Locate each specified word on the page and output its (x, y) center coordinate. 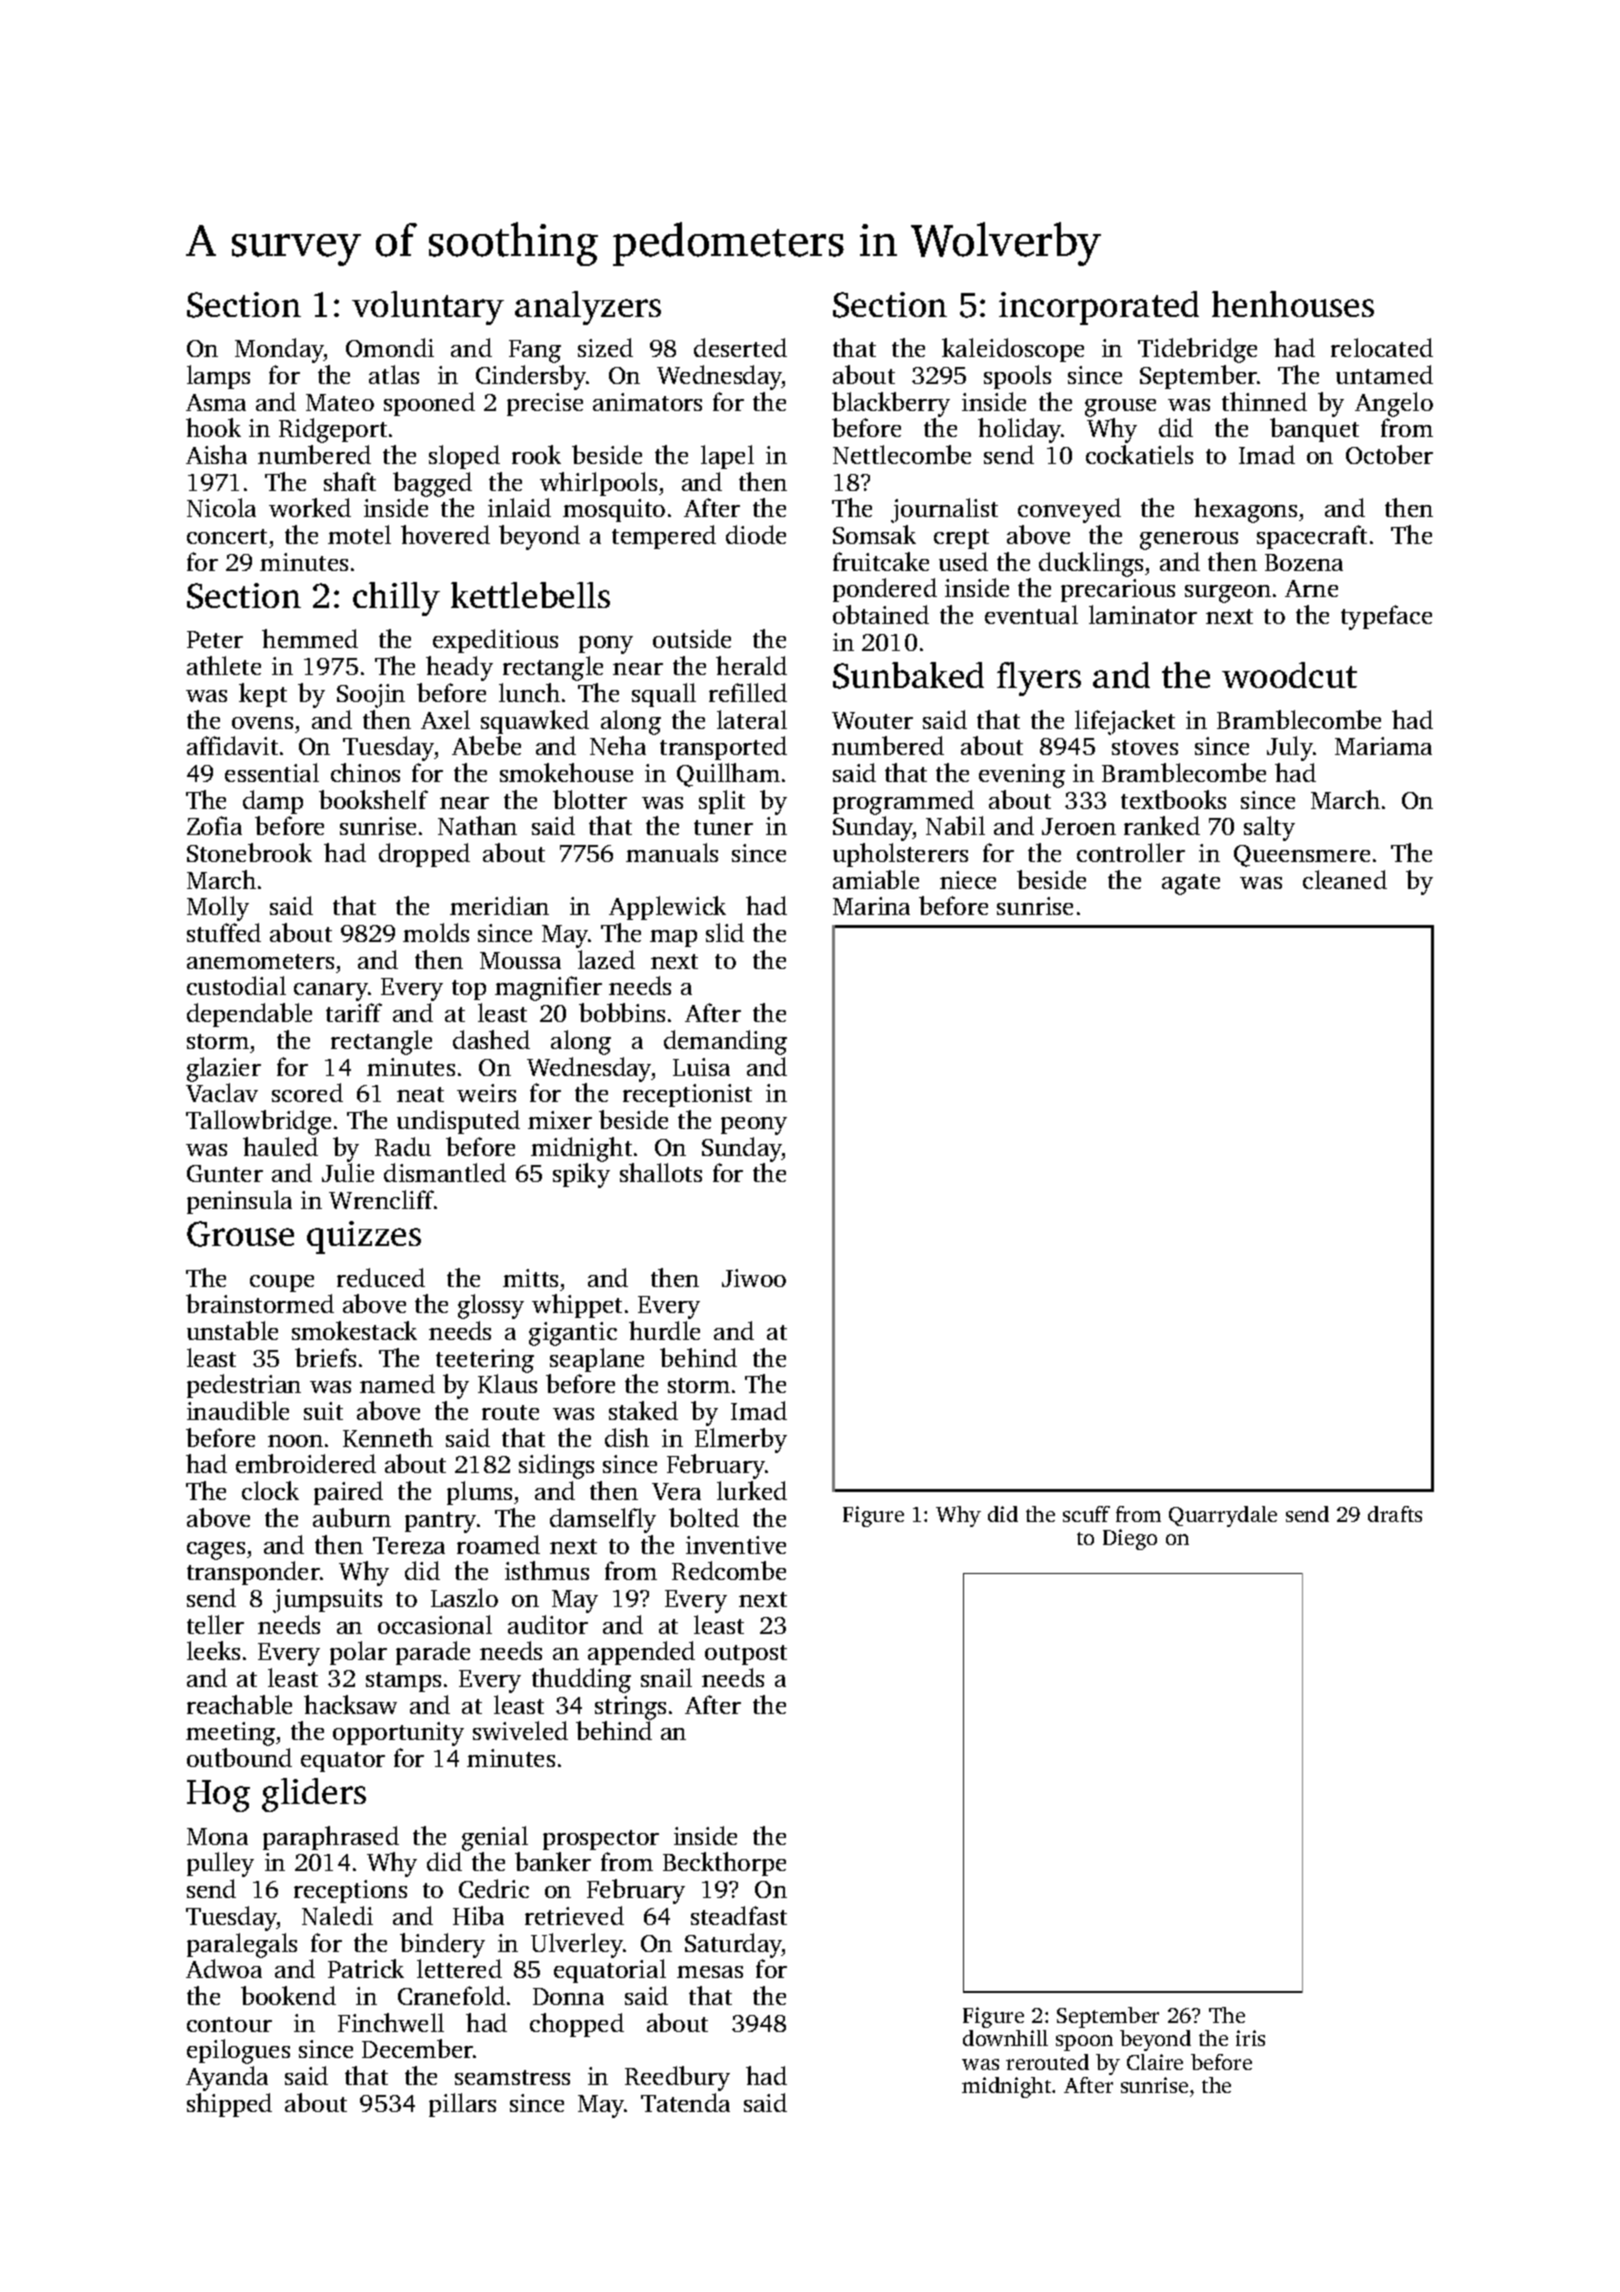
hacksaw (350, 1704)
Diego (1130, 1539)
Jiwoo (754, 1278)
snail (666, 1677)
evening (1022, 776)
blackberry (891, 404)
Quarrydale (1223, 1516)
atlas (394, 374)
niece (968, 880)
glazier (224, 1069)
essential (272, 772)
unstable (232, 1330)
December (417, 2048)
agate (1191, 884)
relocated (1382, 347)
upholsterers (900, 855)
